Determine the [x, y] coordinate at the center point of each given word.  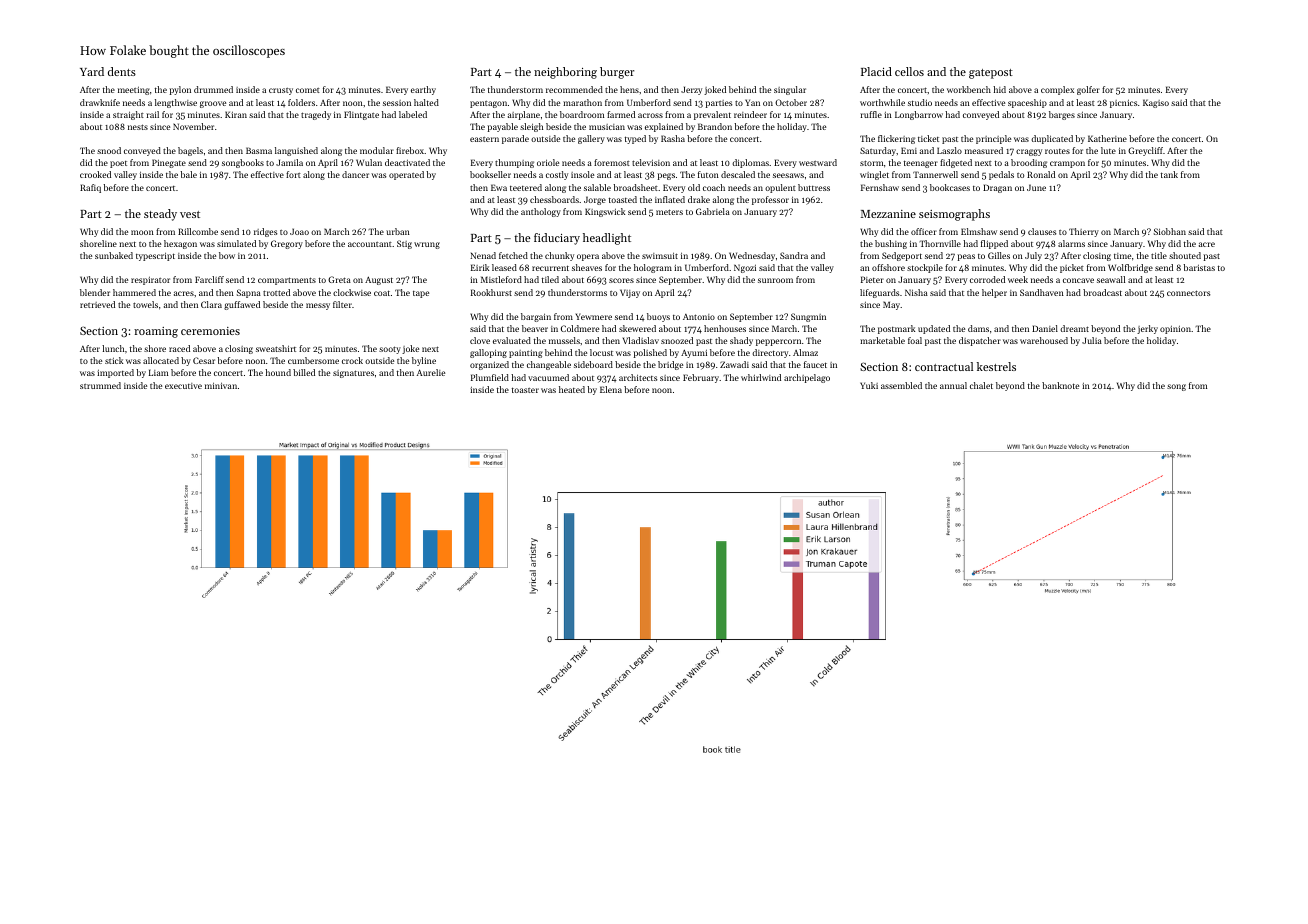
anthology [541, 212]
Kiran [236, 114]
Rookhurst [491, 292]
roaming [156, 332]
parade [515, 139]
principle [993, 139]
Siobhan [1170, 231]
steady [160, 215]
